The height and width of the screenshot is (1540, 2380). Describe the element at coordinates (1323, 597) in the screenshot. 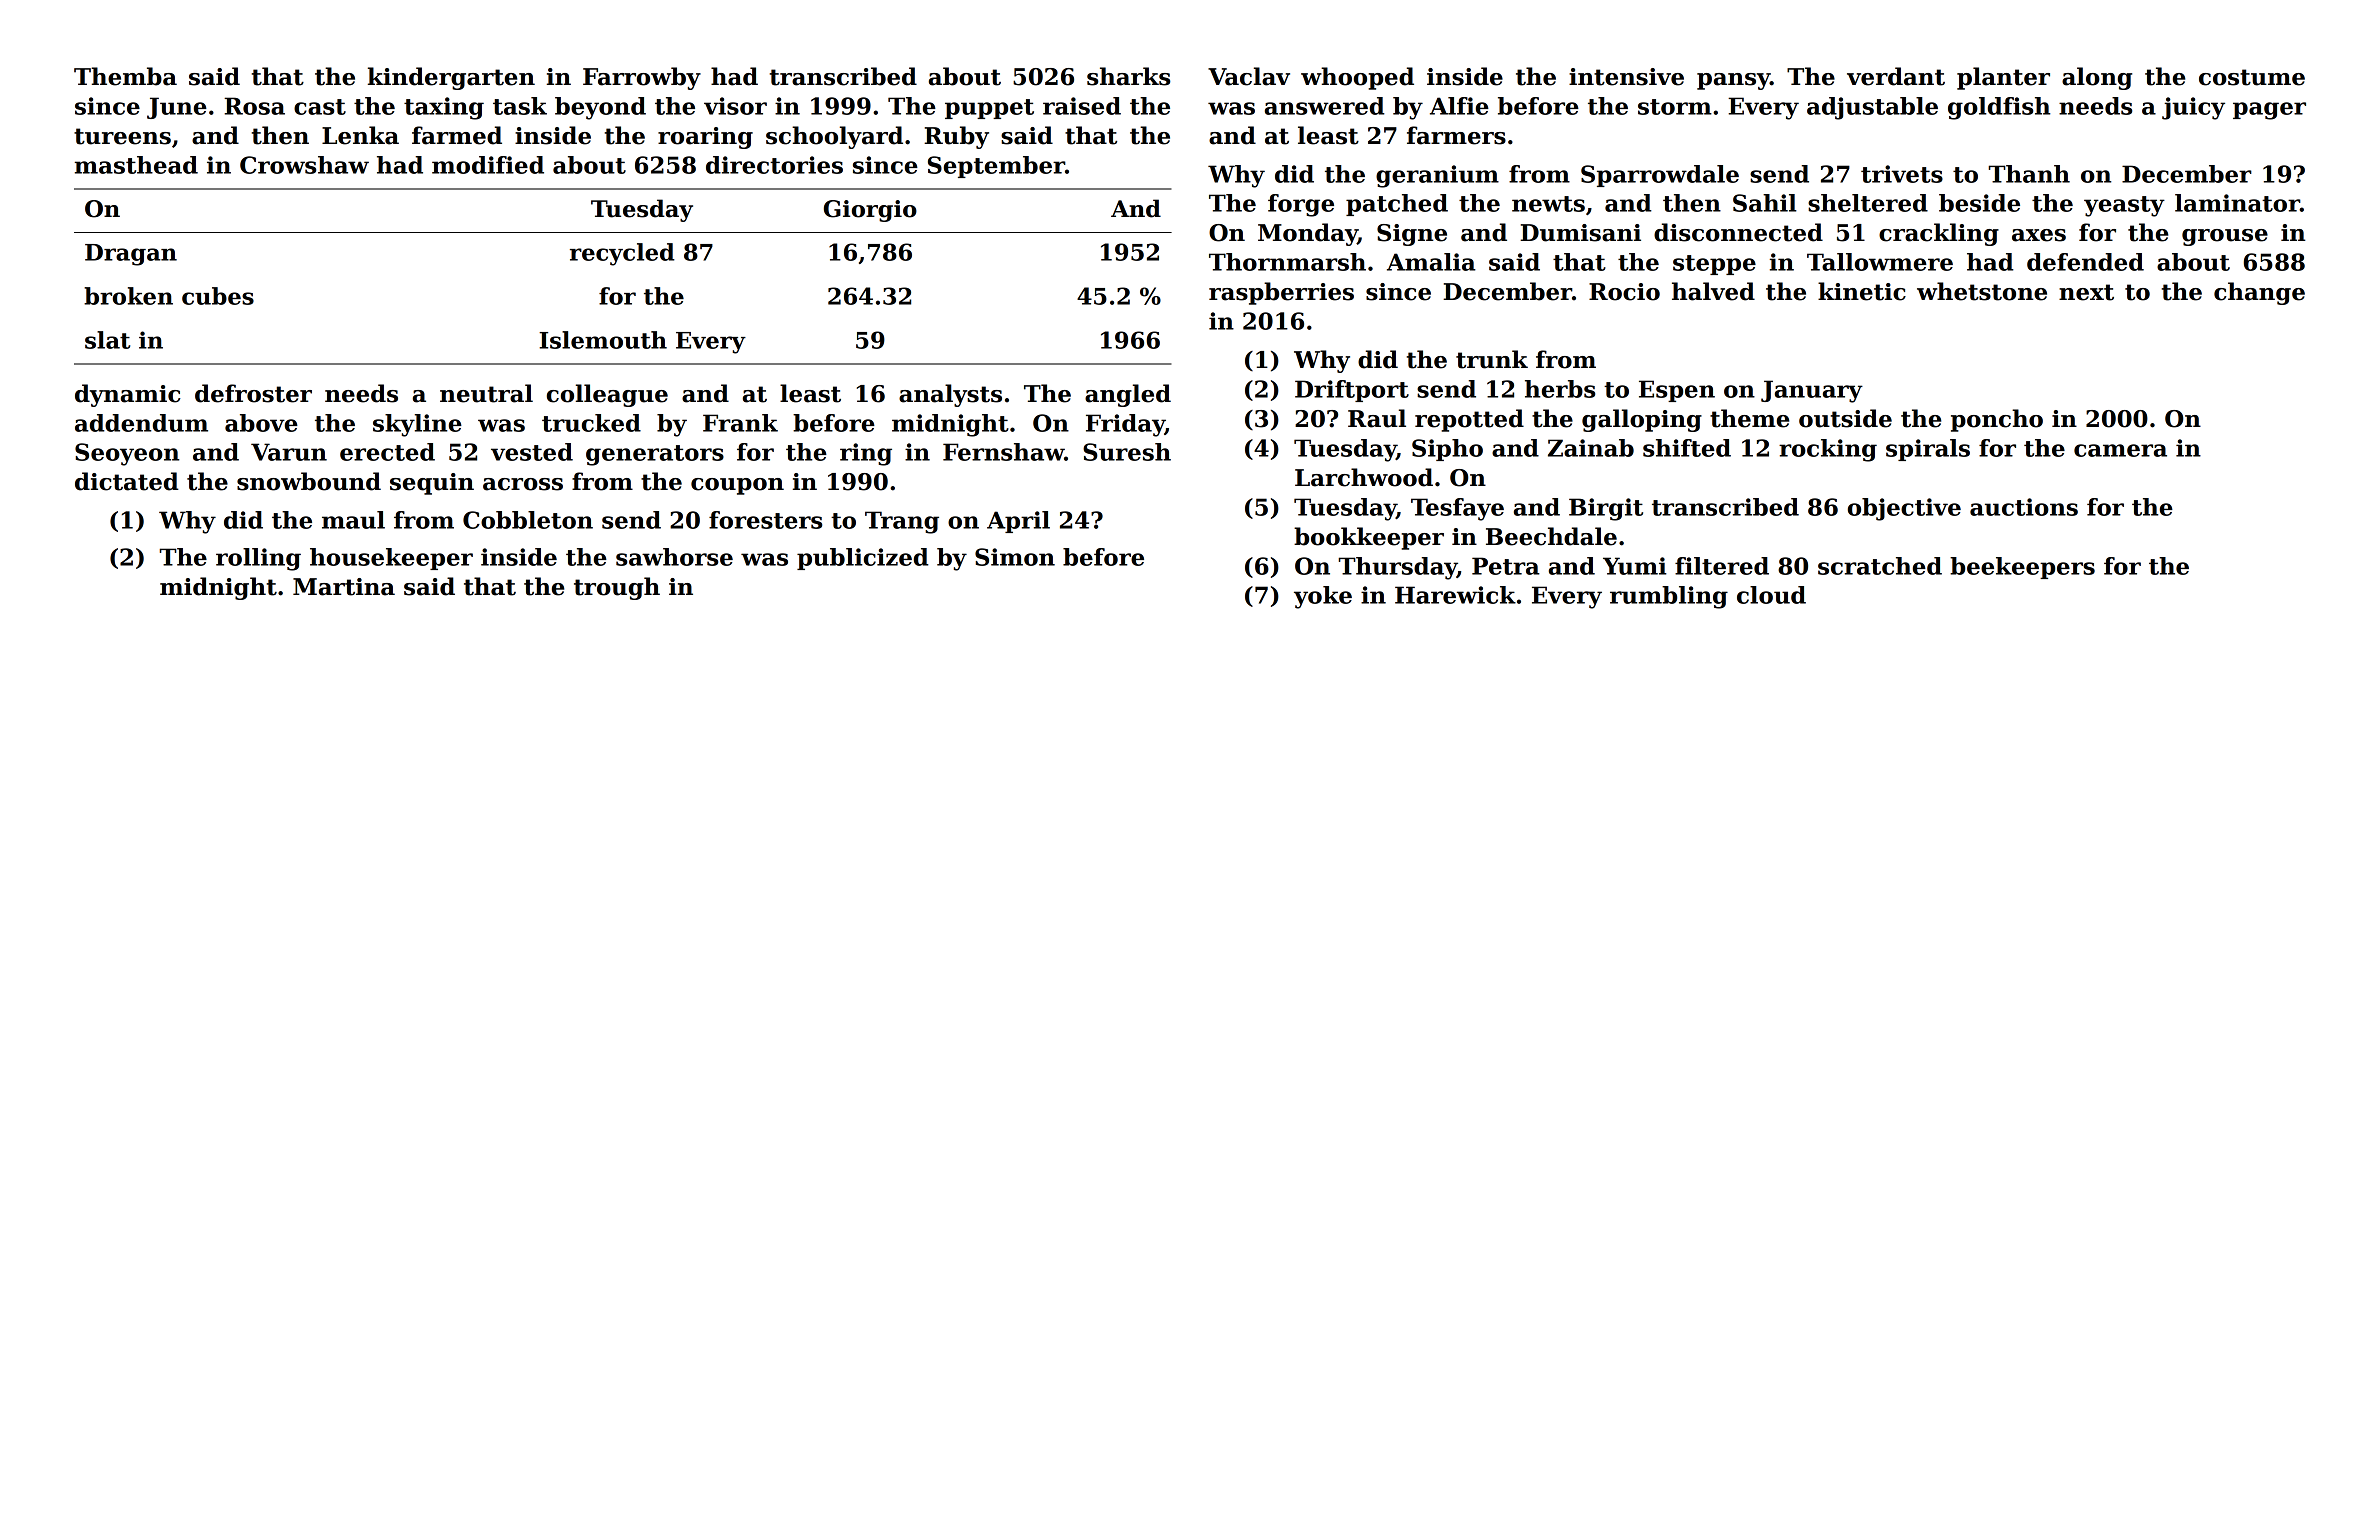

I see `yoke` at that location.
